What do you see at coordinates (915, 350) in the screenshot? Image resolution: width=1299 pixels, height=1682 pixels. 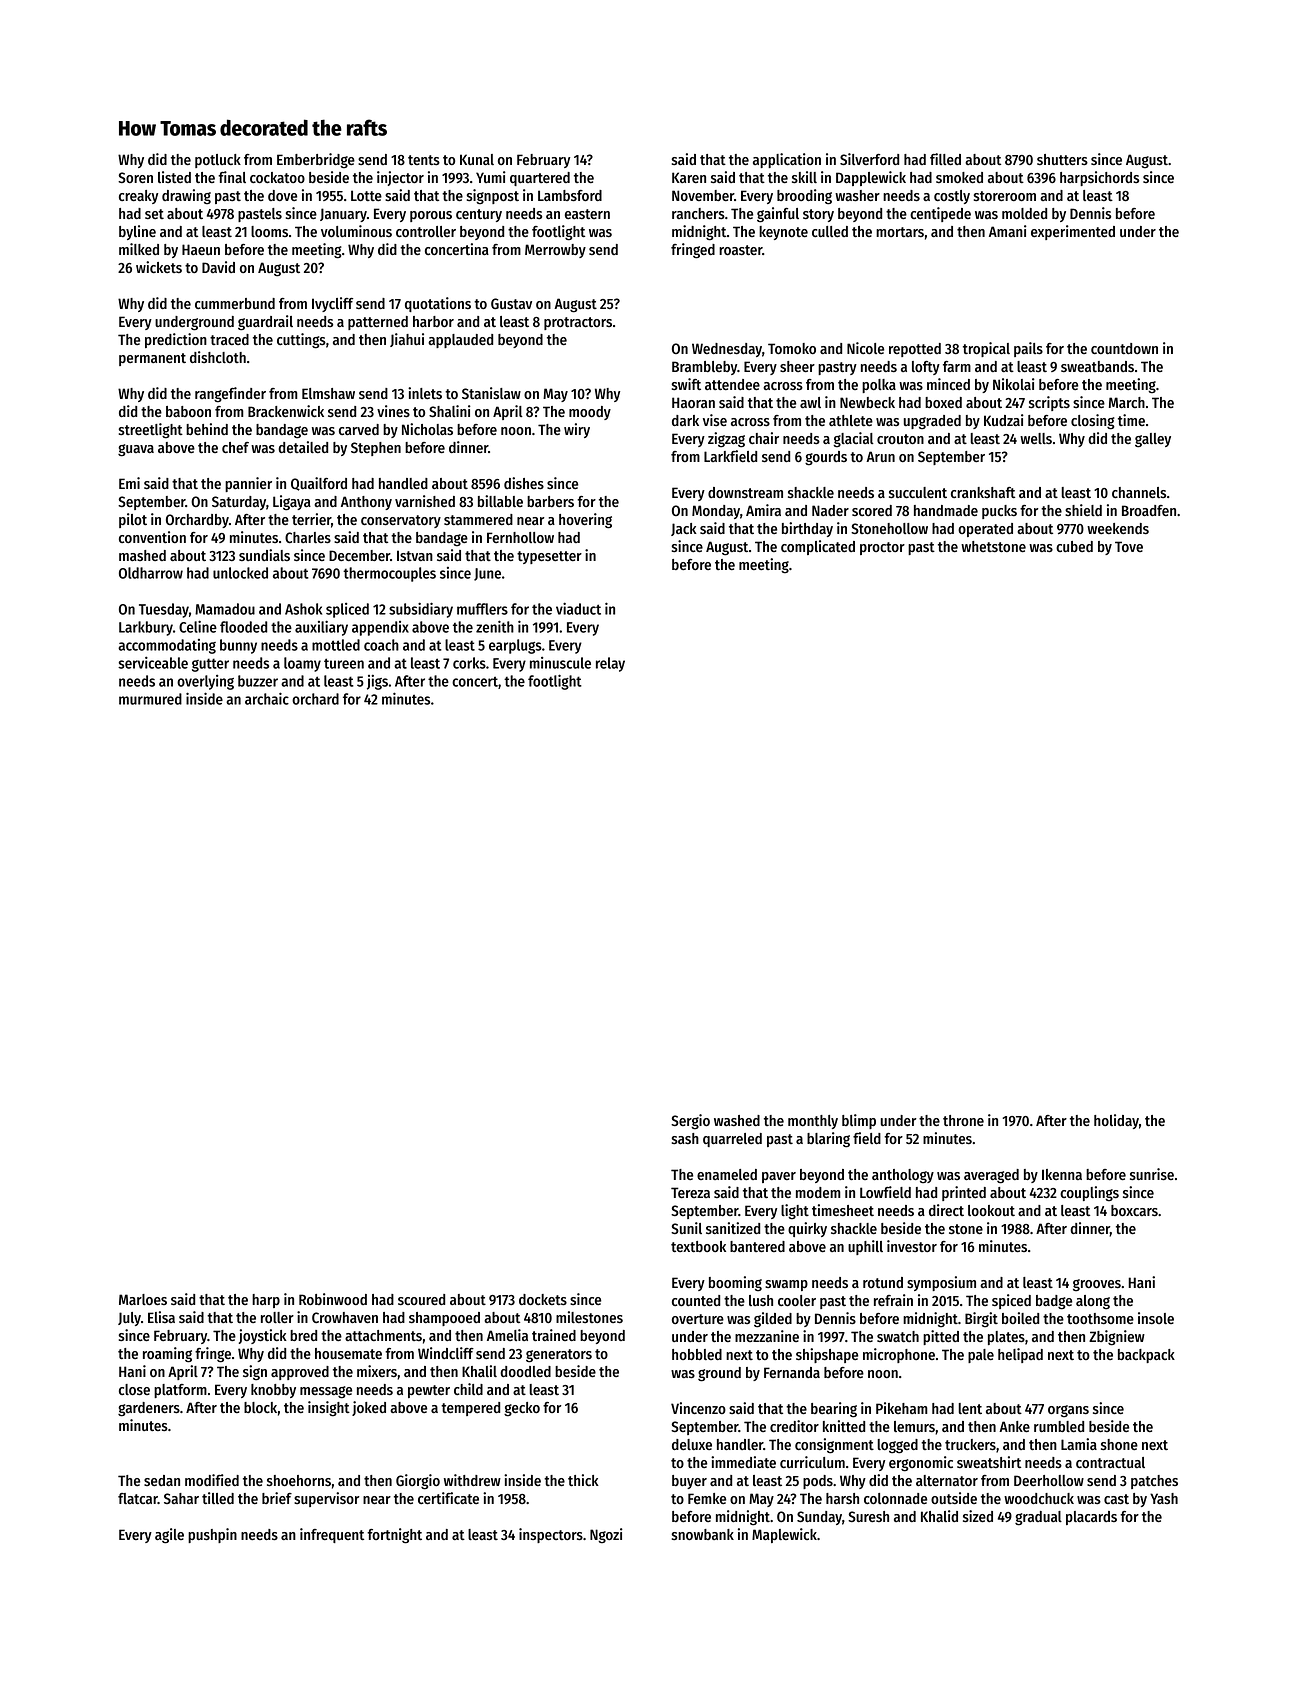 I see `repotted` at bounding box center [915, 350].
